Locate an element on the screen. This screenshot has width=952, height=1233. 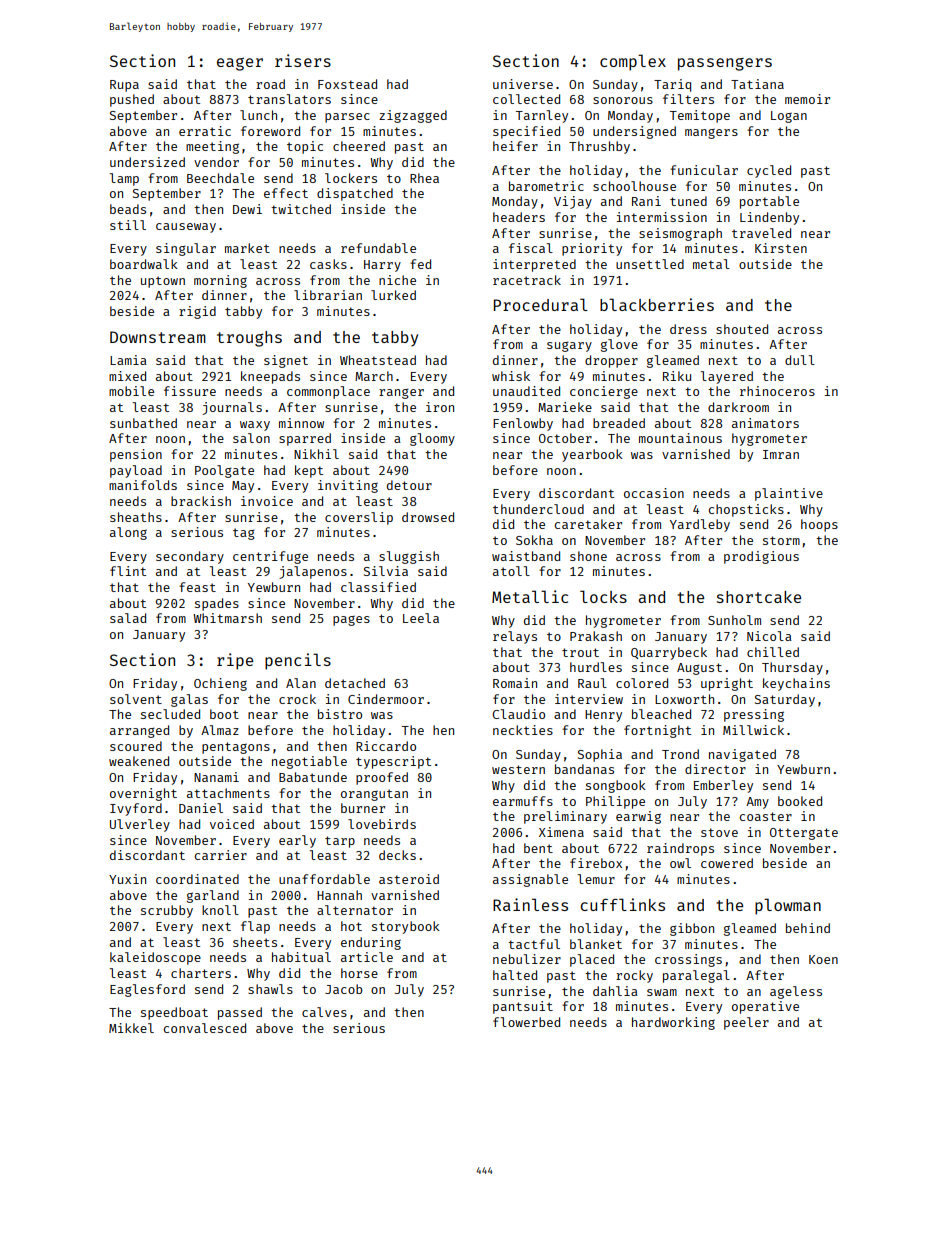
Thursday is located at coordinates (792, 668).
